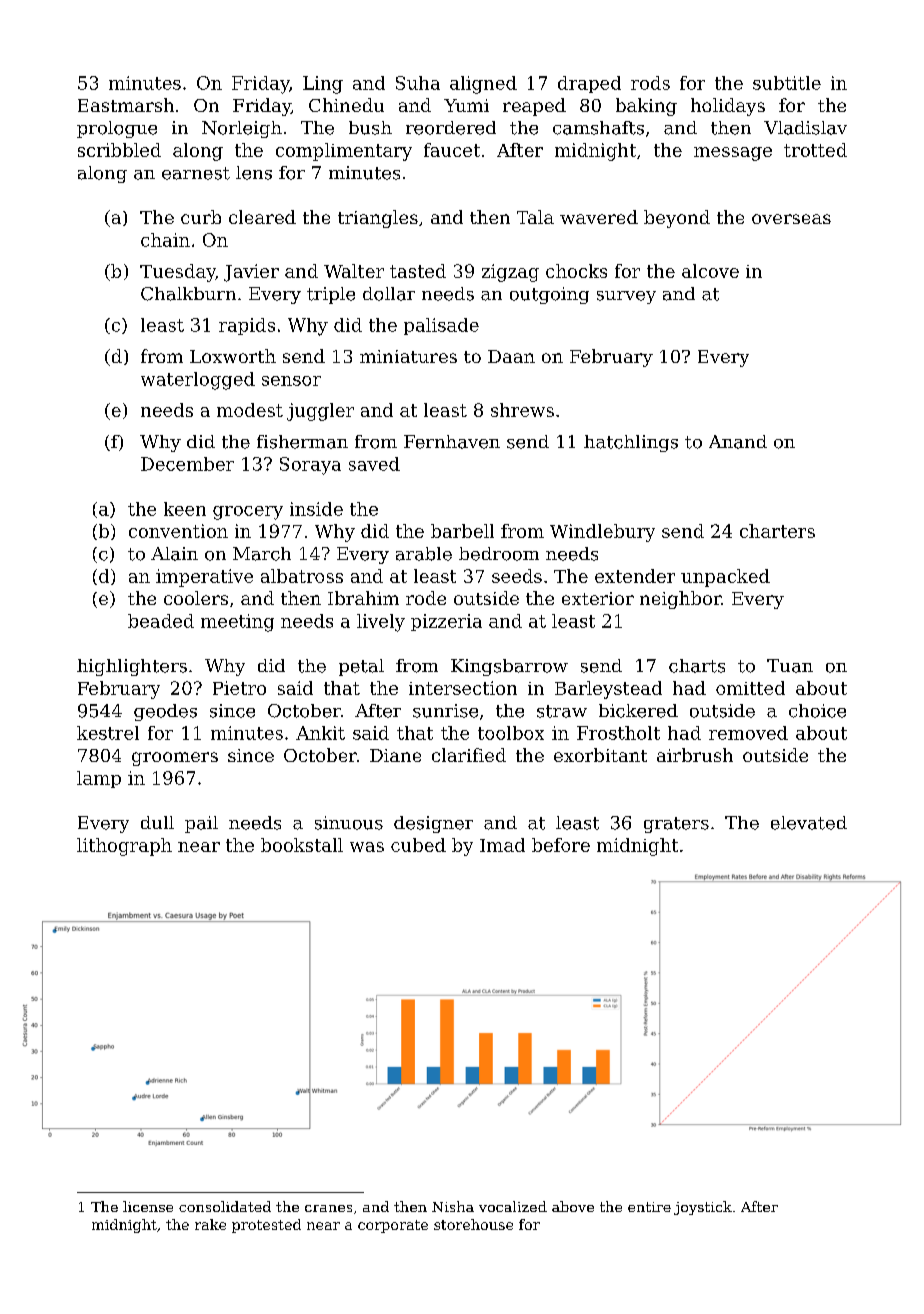  What do you see at coordinates (124, 847) in the screenshot?
I see `lithograph` at bounding box center [124, 847].
